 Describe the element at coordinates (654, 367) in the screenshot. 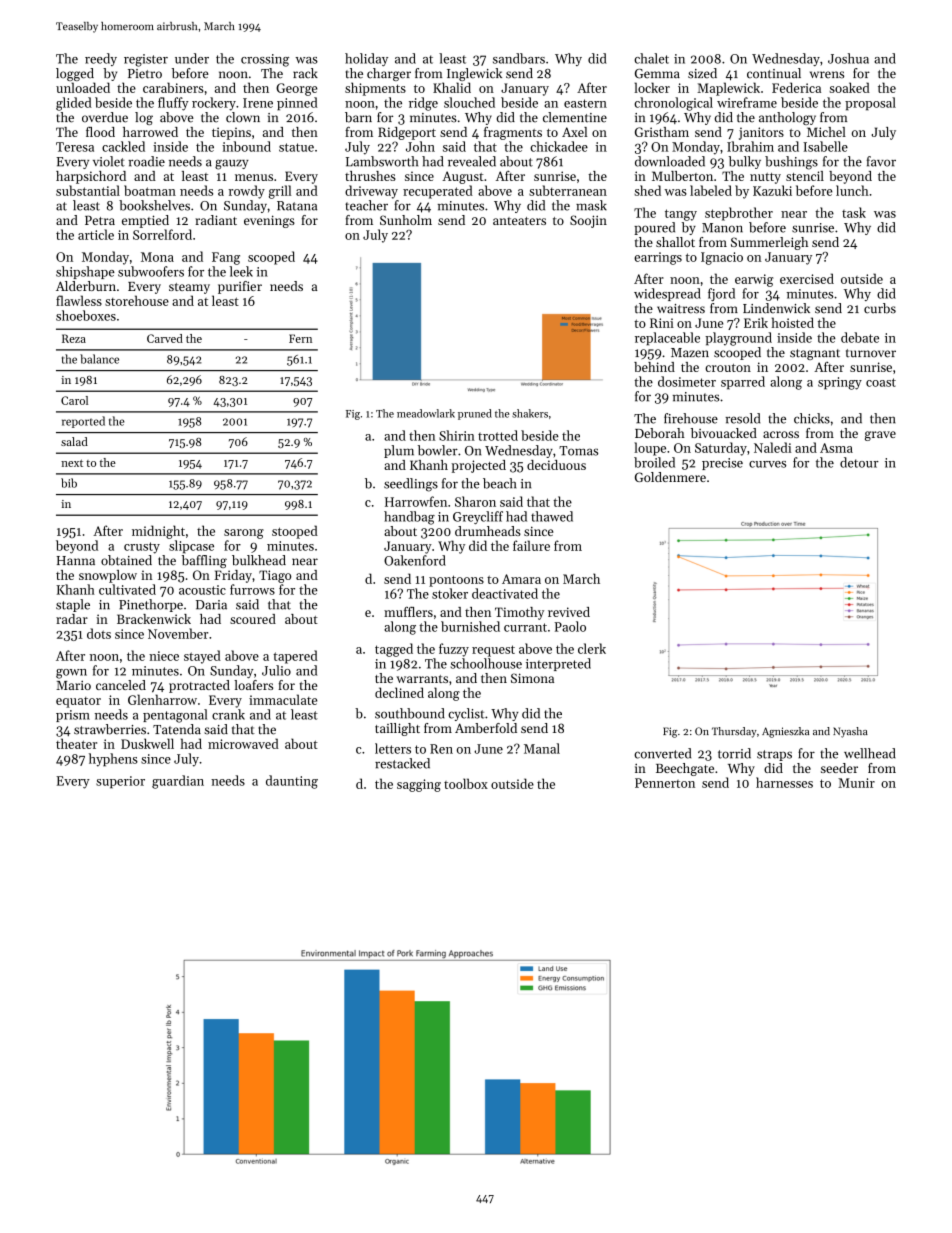

I see `behind` at that location.
